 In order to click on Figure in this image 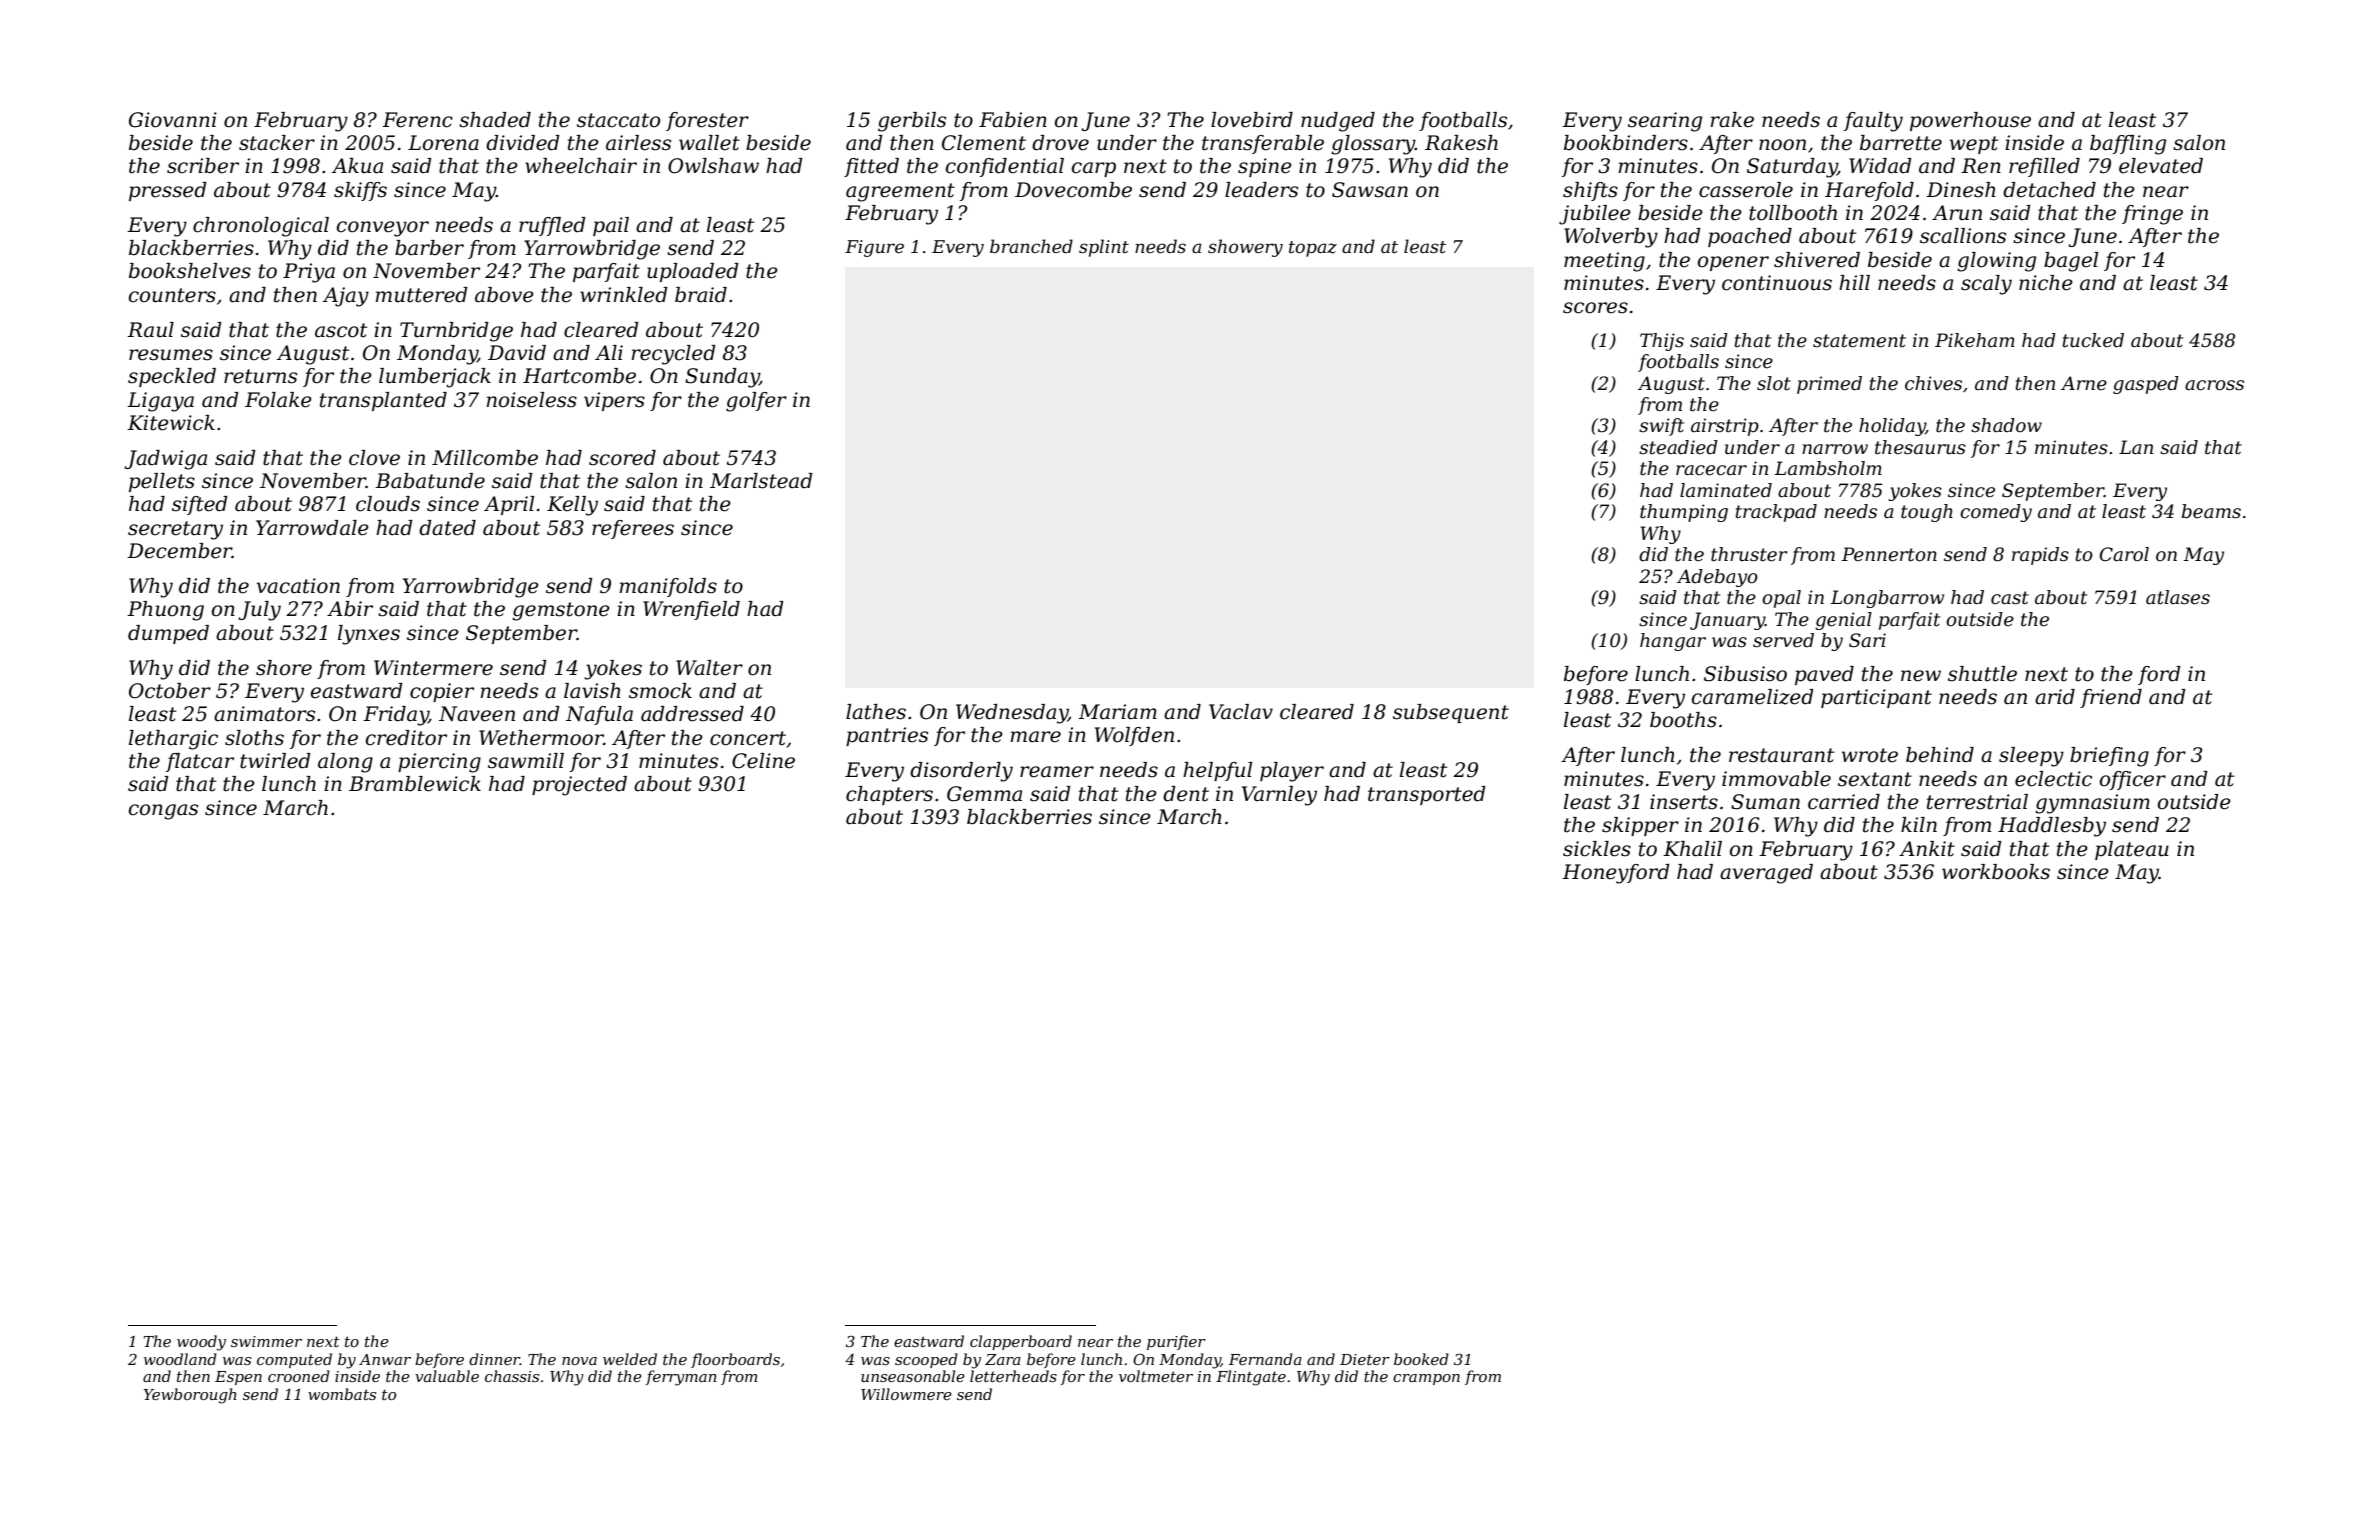, I will do `click(874, 248)`.
